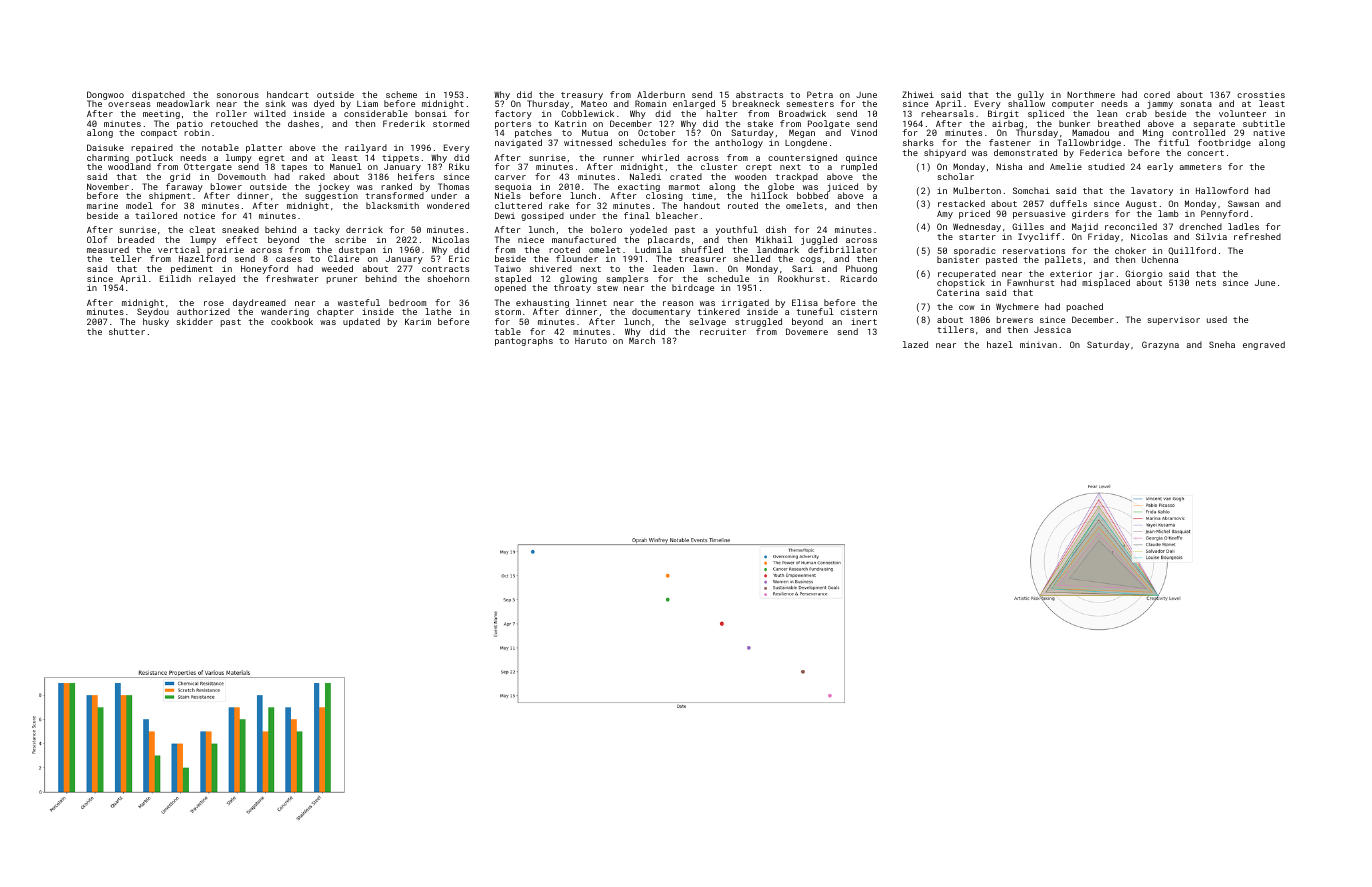 This page has height=887, width=1372. I want to click on crossties, so click(1261, 95).
